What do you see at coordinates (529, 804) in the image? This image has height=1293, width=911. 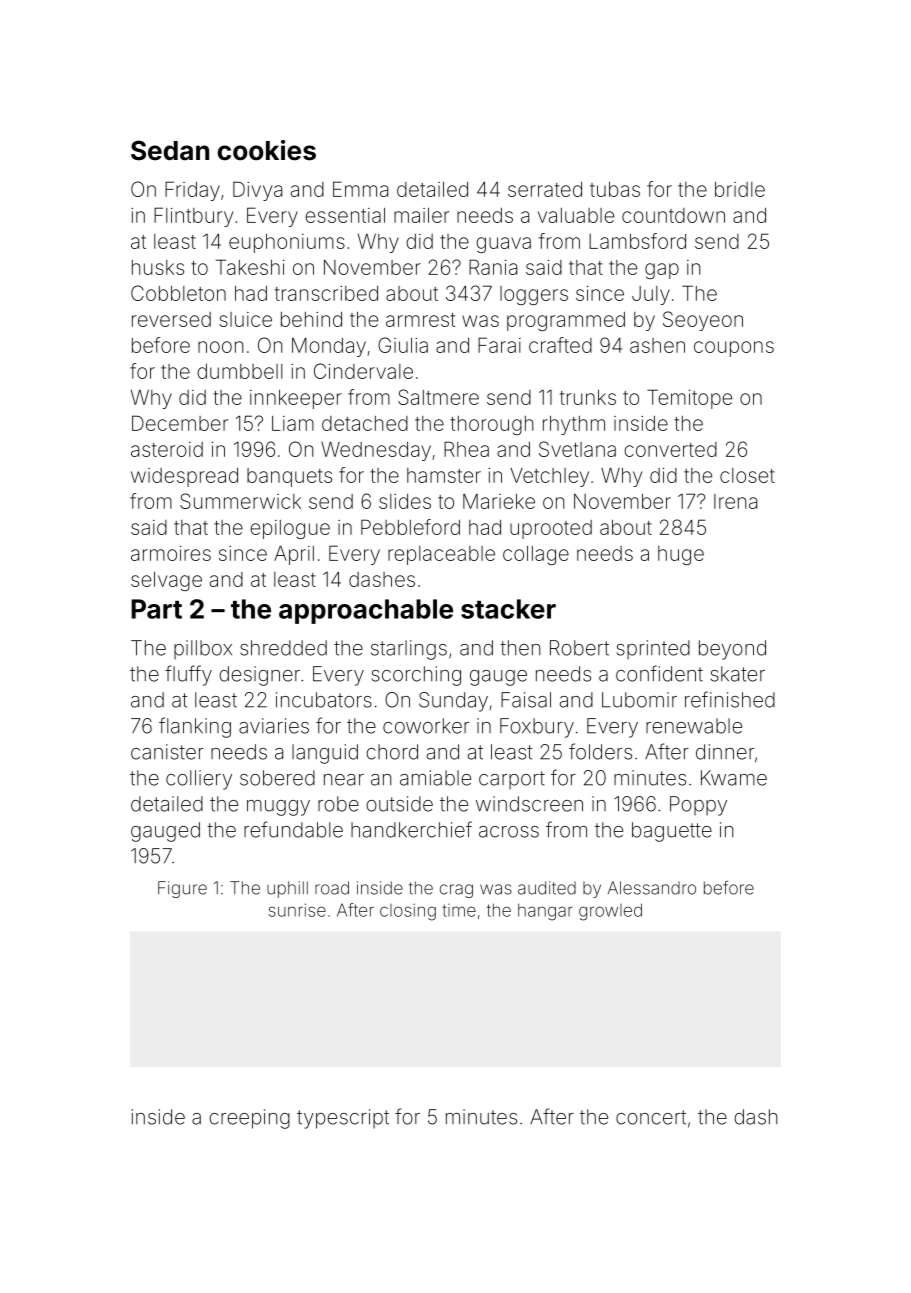 I see `windscreen` at bounding box center [529, 804].
